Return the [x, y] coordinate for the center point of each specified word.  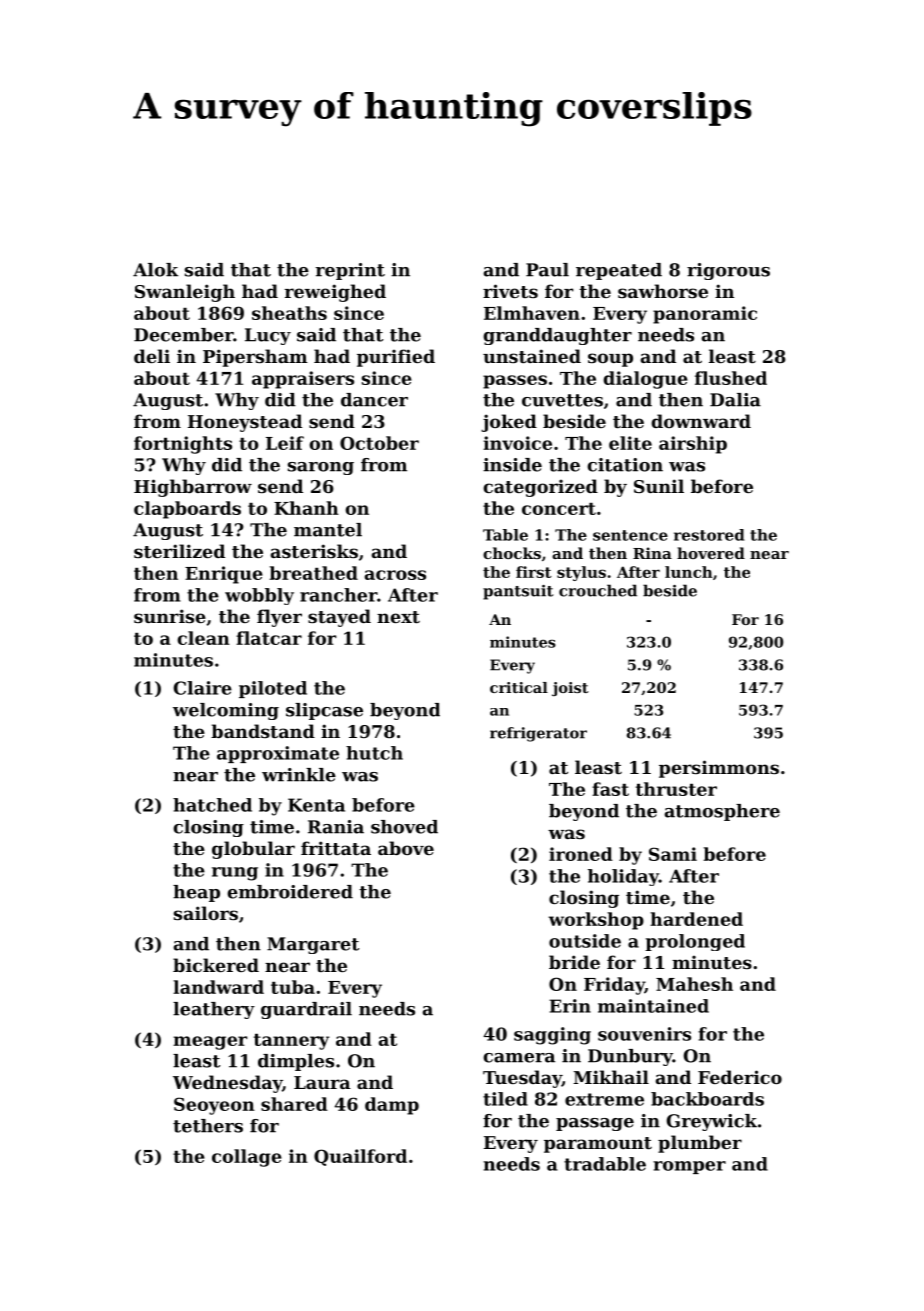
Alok [155, 270]
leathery [214, 1010]
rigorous [728, 271]
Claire [203, 688]
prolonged [695, 942]
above [406, 848]
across [395, 575]
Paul [547, 270]
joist [570, 689]
